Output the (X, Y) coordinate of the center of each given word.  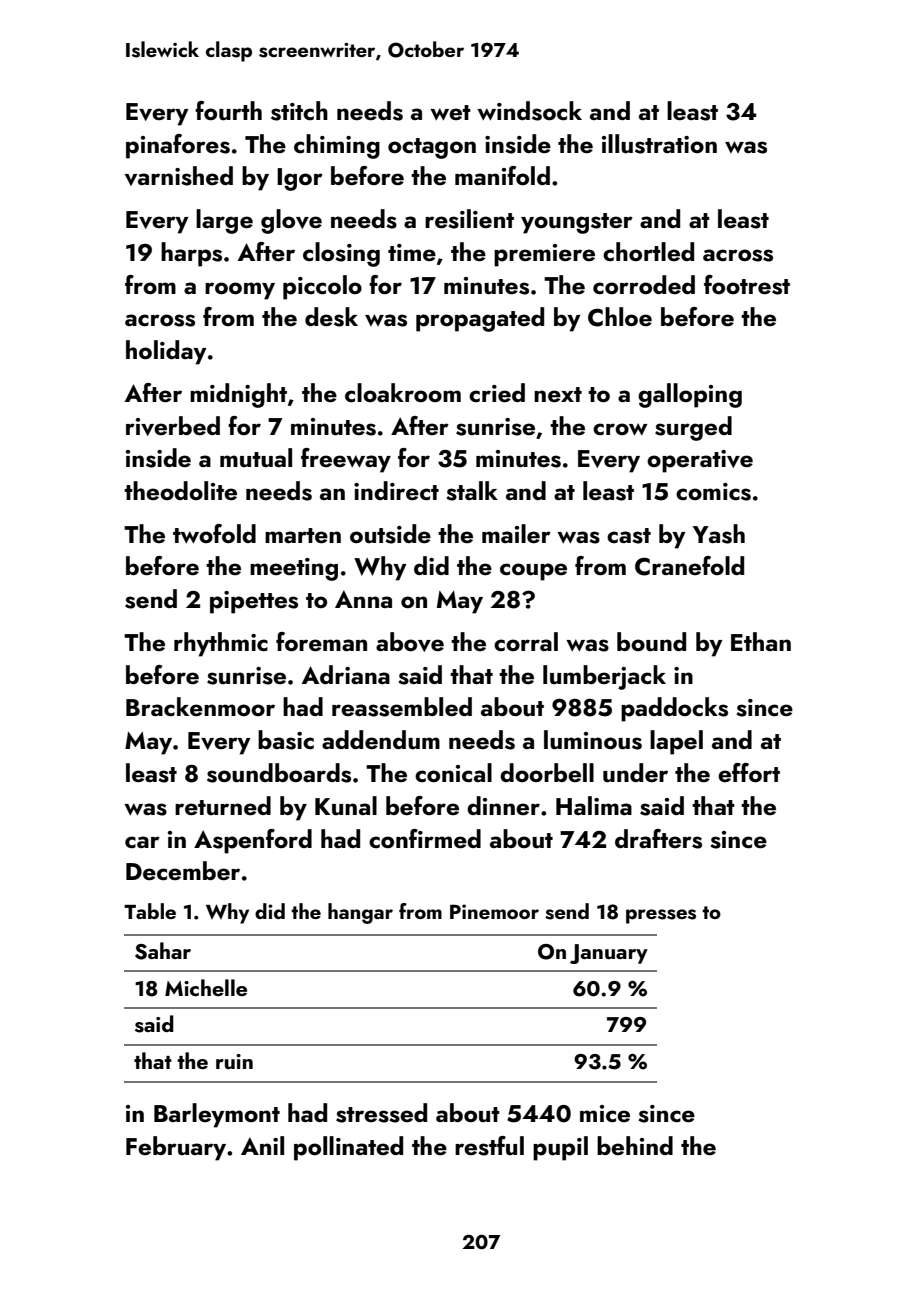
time (412, 252)
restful (489, 1146)
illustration (659, 144)
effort (749, 772)
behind (635, 1145)
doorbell (547, 772)
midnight (238, 395)
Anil (262, 1145)
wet (450, 112)
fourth (228, 111)
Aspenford (253, 841)
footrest (747, 285)
